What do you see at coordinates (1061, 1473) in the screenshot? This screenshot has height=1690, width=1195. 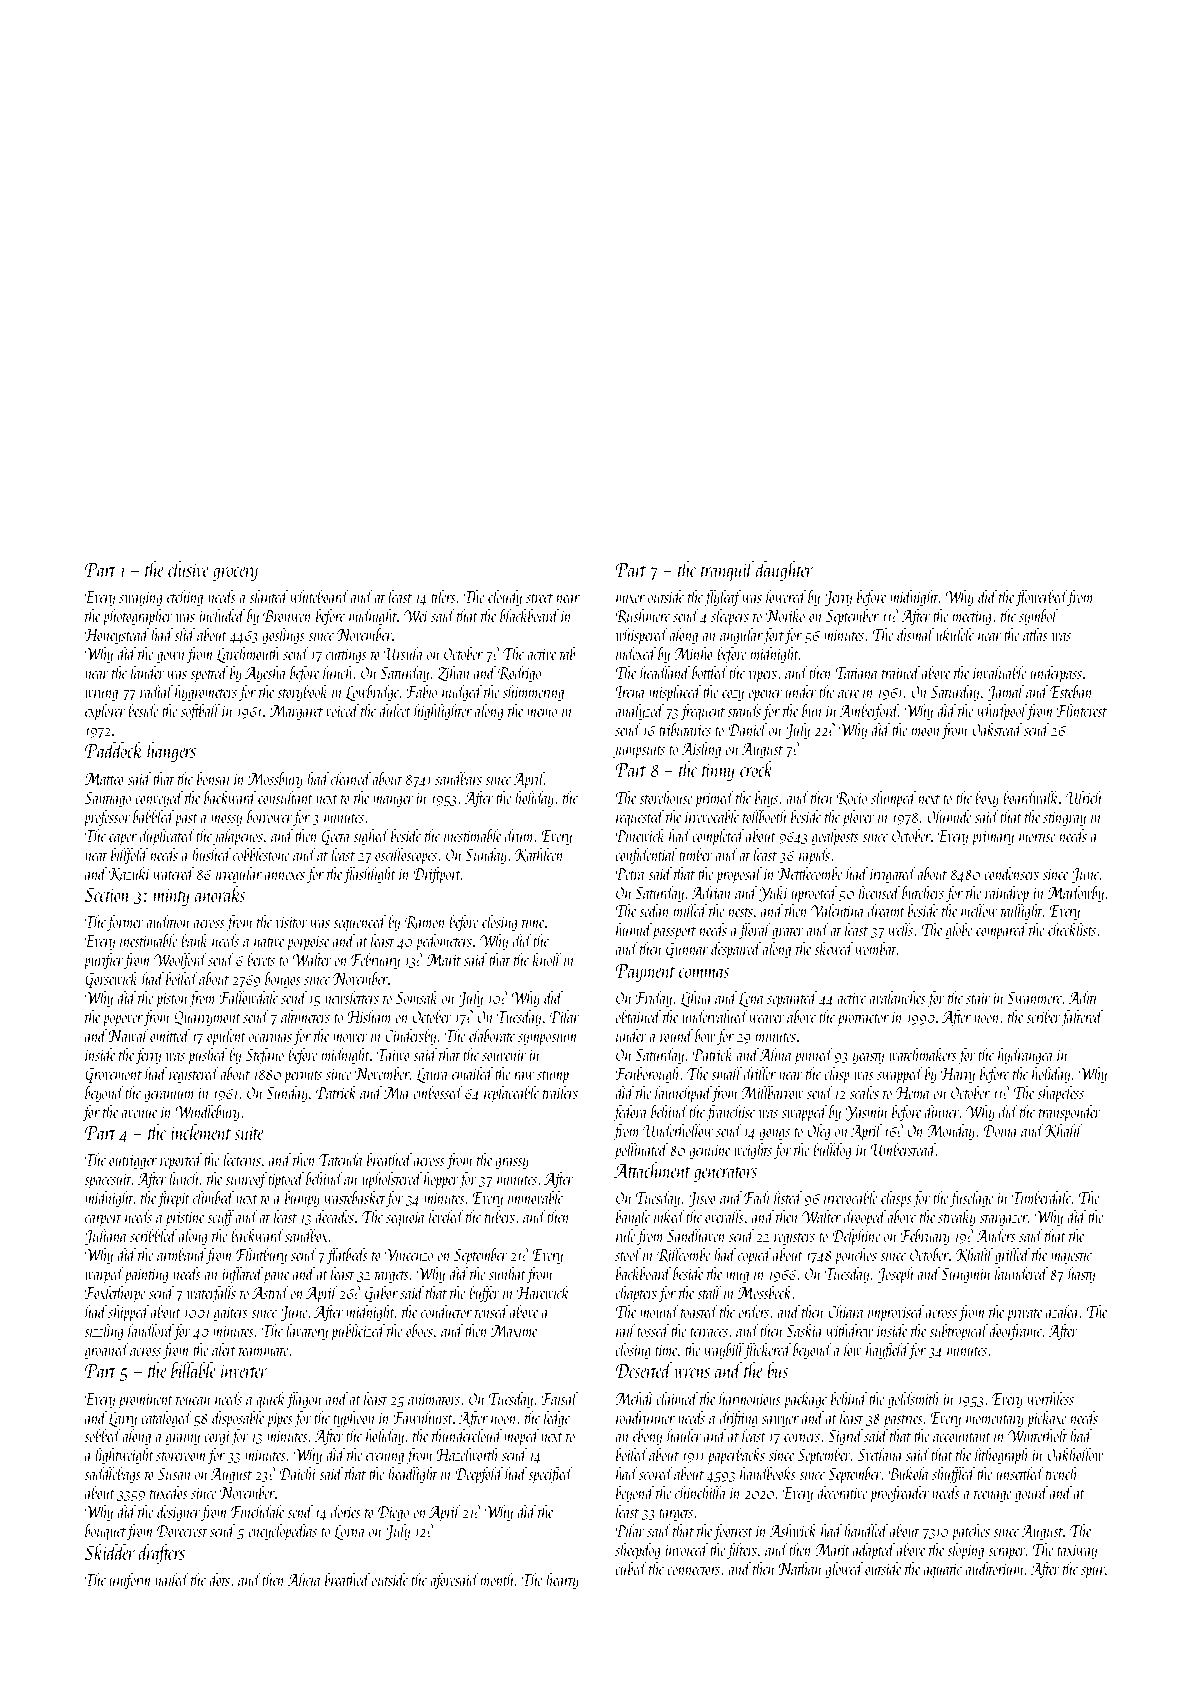 I see `trench` at bounding box center [1061, 1473].
